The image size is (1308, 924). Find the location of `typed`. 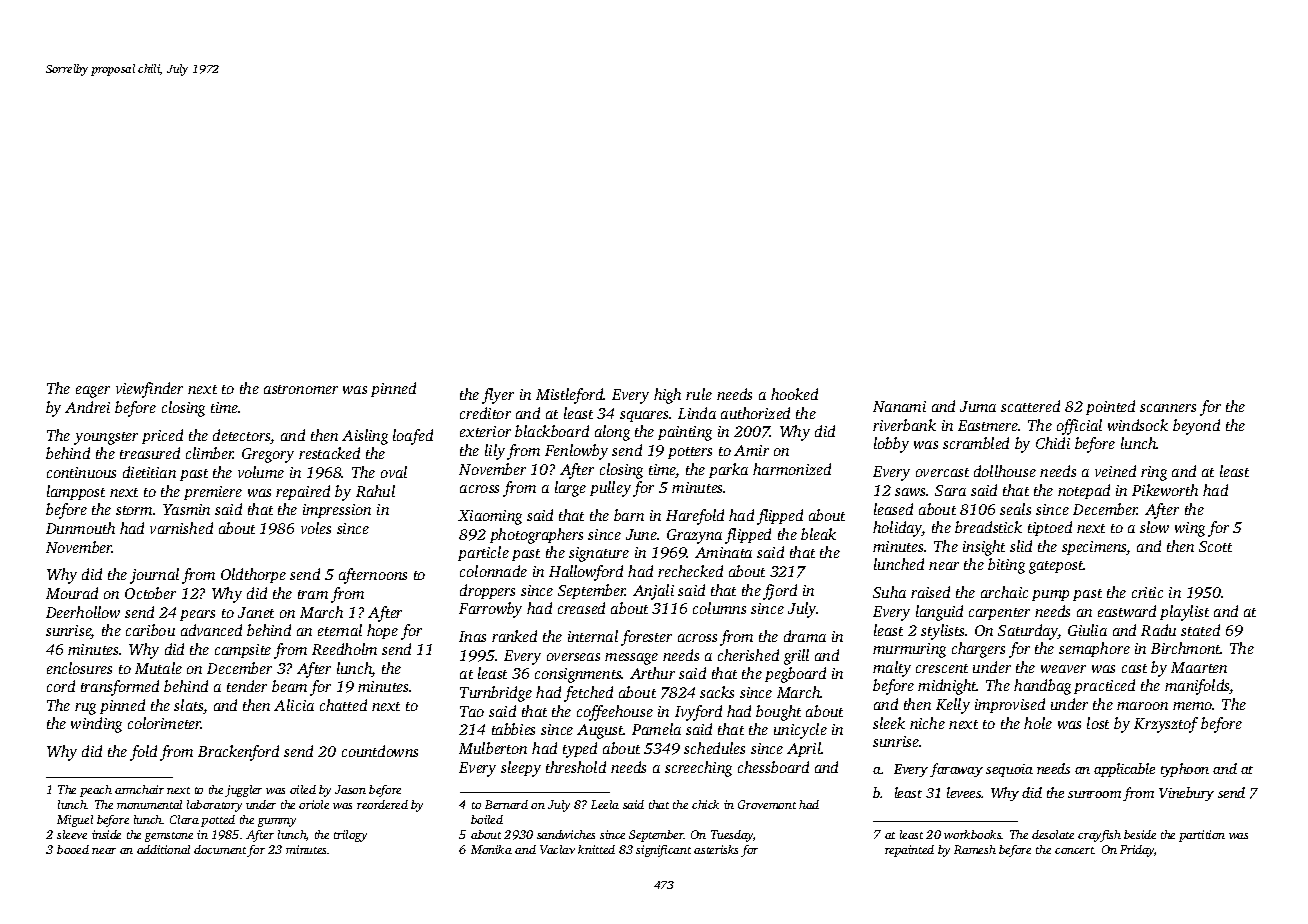

typed is located at coordinates (580, 750).
